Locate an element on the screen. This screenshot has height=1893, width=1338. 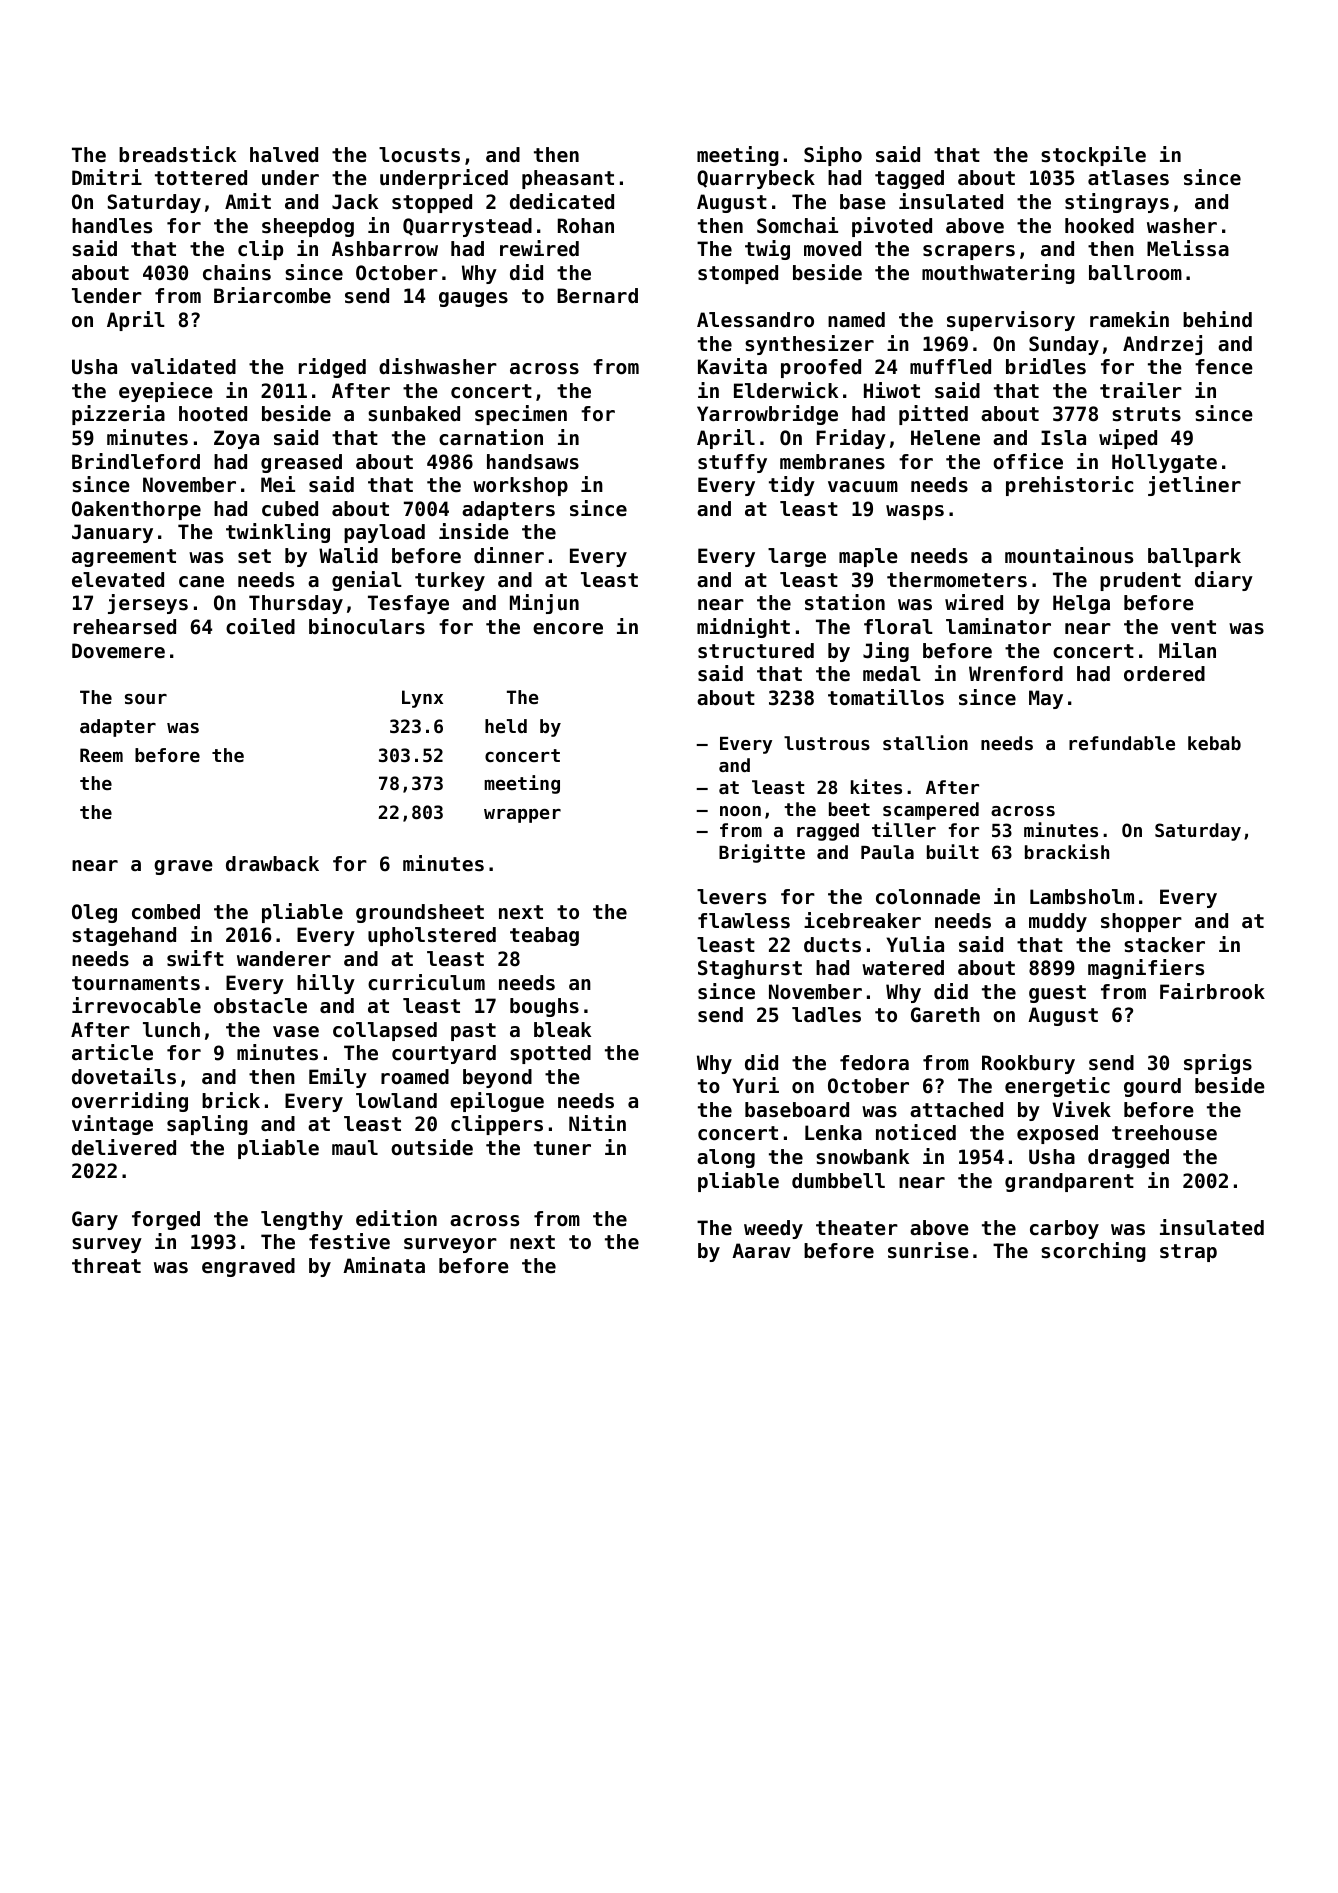
lengthy is located at coordinates (302, 1220).
